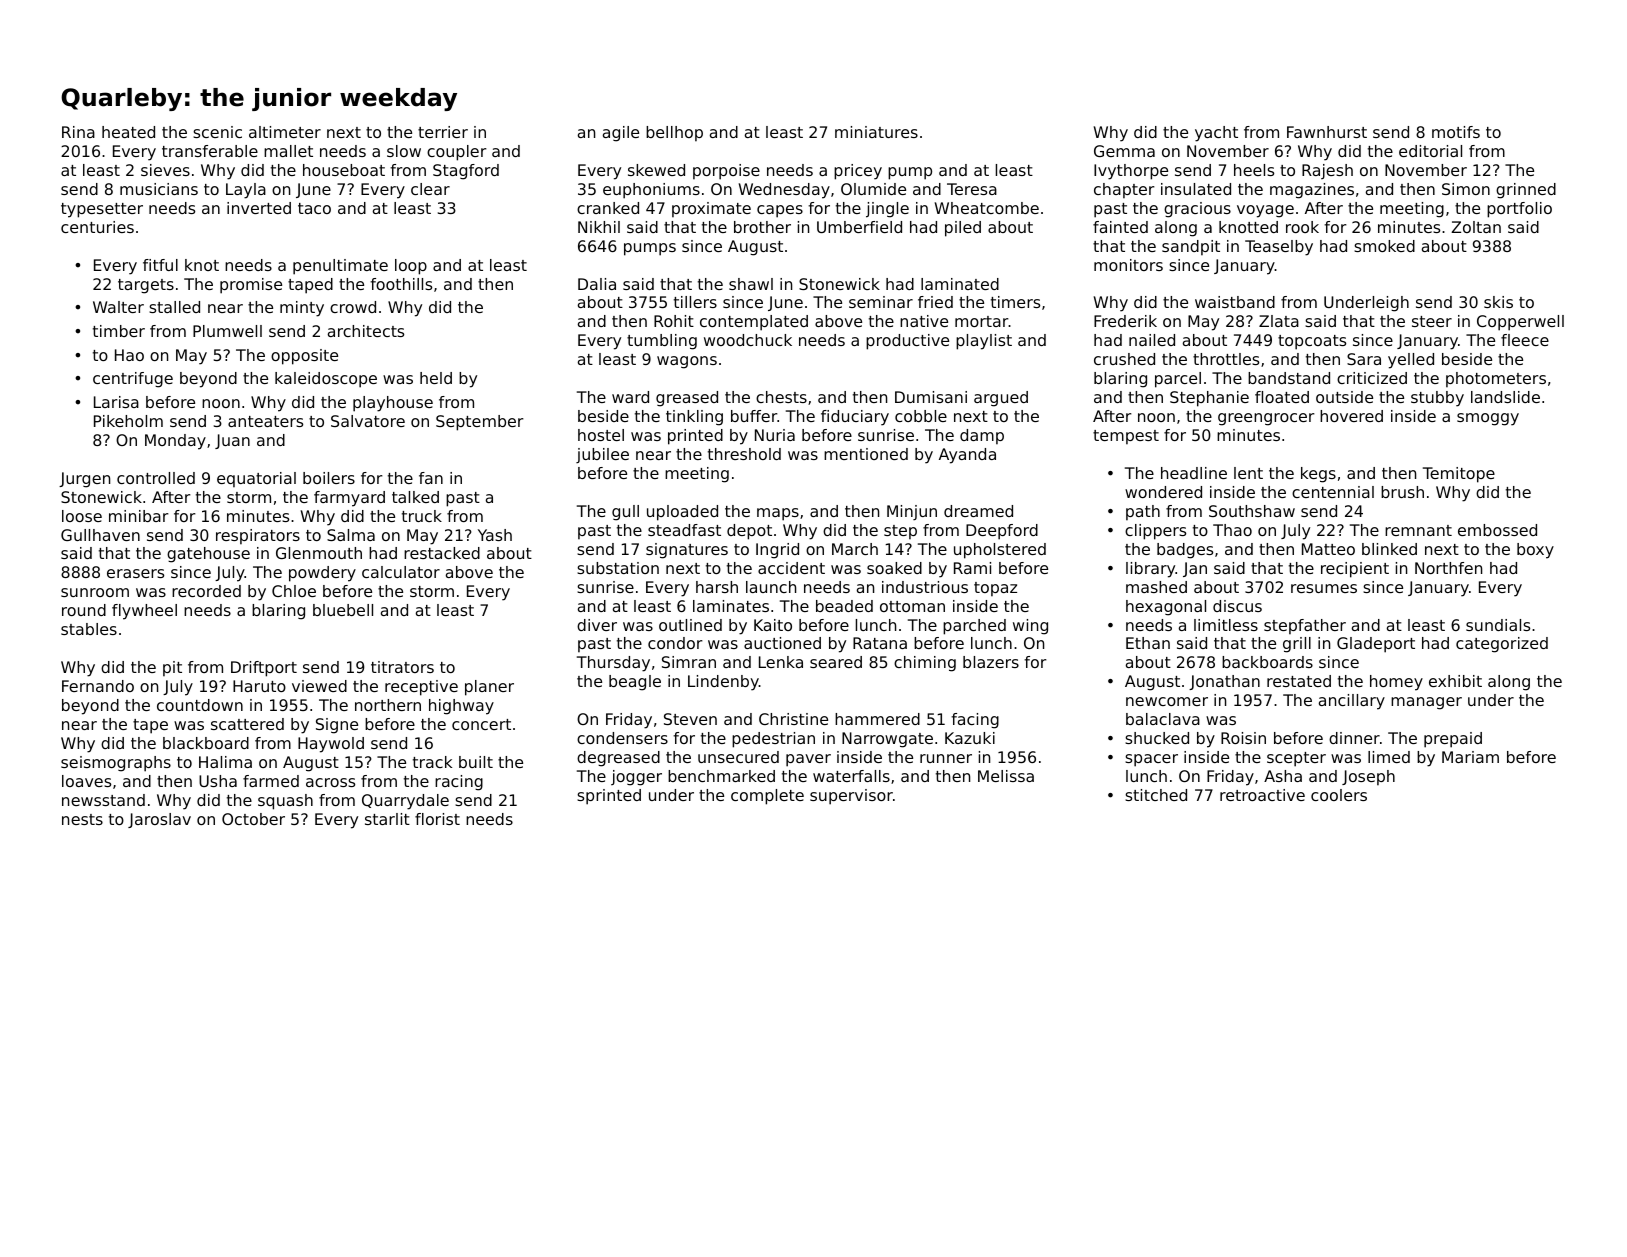  I want to click on Gemma, so click(1124, 151).
